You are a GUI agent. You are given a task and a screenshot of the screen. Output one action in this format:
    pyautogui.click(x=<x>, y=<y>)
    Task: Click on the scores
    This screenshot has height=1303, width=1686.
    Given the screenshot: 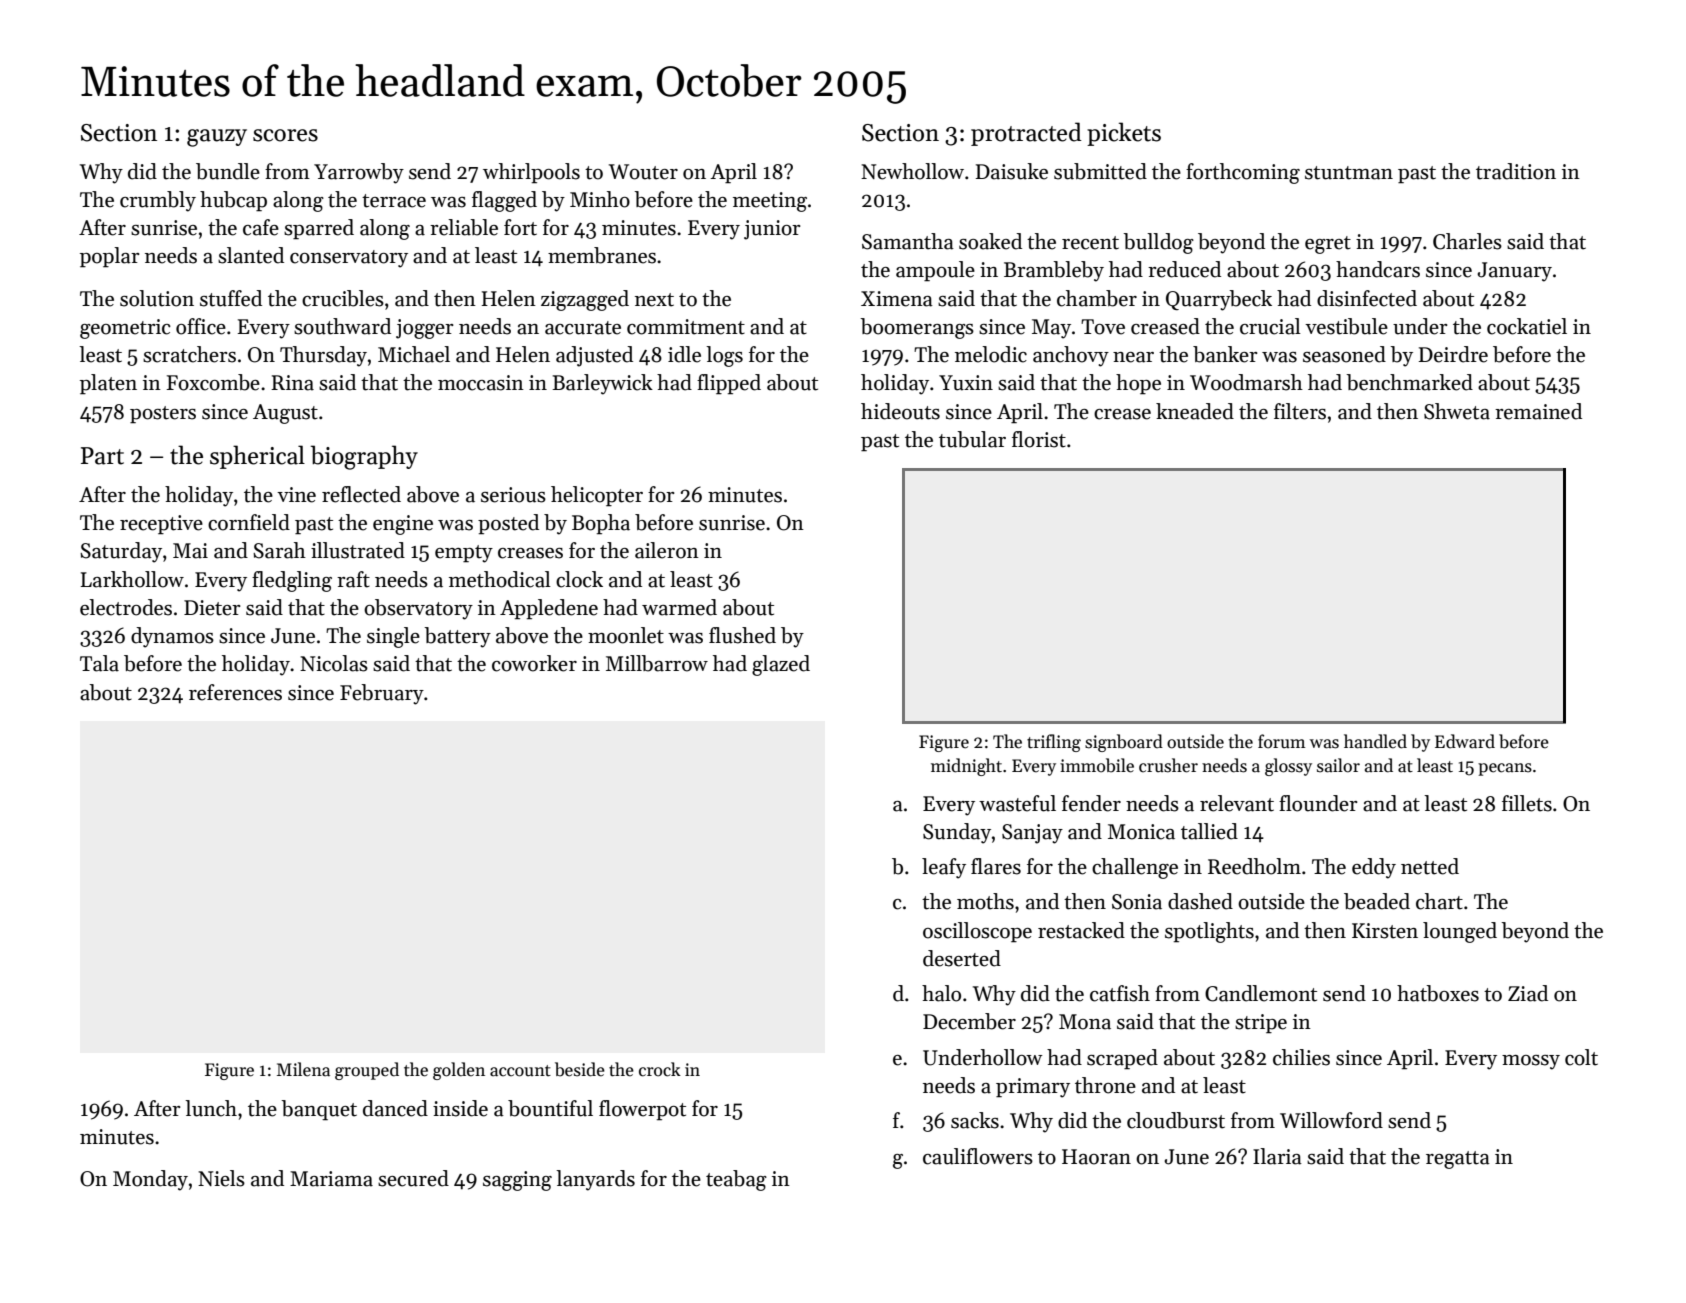 What is the action you would take?
    pyautogui.click(x=285, y=135)
